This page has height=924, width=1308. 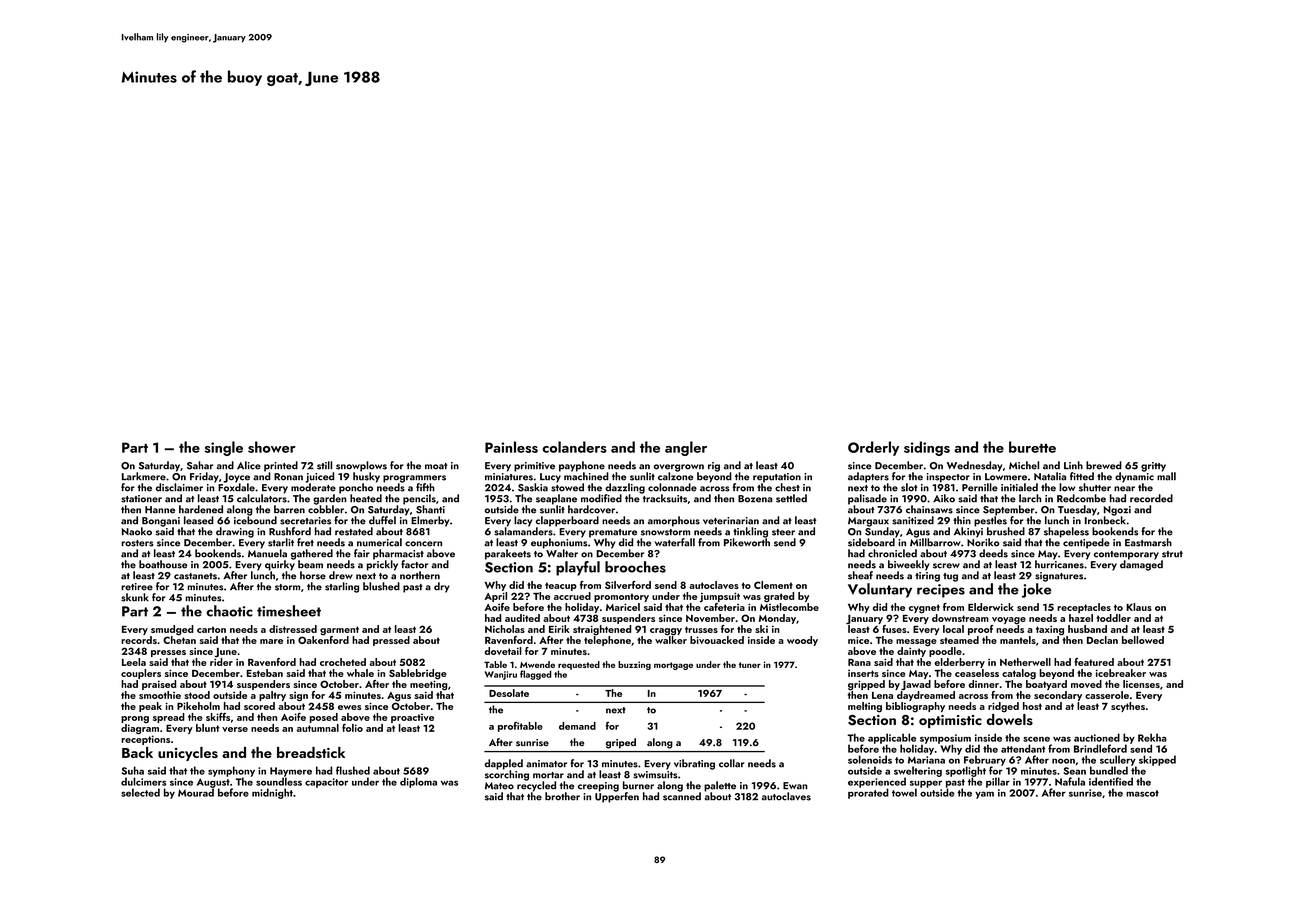 I want to click on shower, so click(x=272, y=447).
